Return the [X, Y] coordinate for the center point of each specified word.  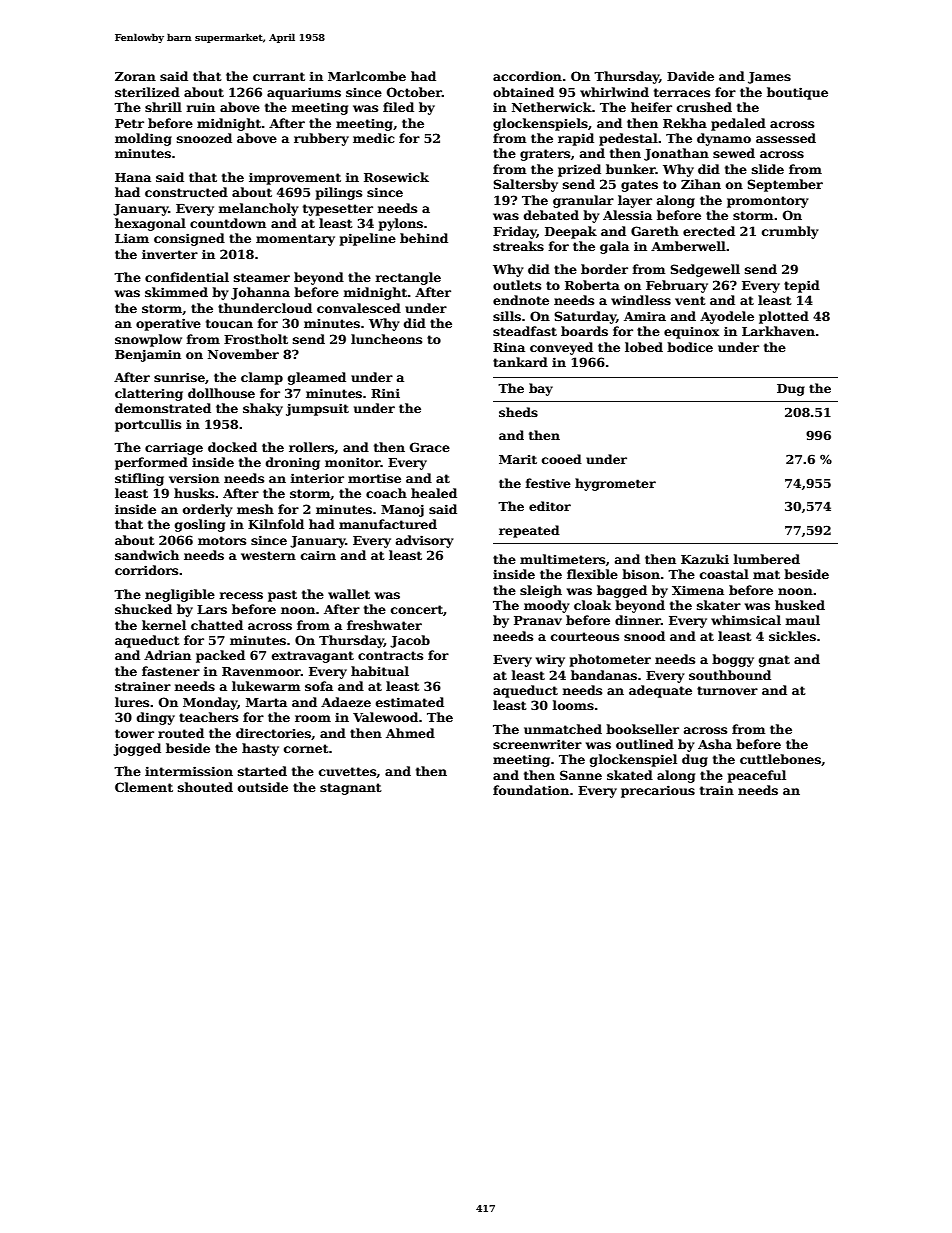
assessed [786, 138]
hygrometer [615, 484]
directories [273, 733]
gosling [200, 525]
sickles [792, 636]
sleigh [541, 591]
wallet [349, 594]
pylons [401, 224]
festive [548, 483]
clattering [149, 394]
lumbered [766, 559]
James [769, 78]
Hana [133, 177]
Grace [430, 447]
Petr [129, 123]
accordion [527, 76]
